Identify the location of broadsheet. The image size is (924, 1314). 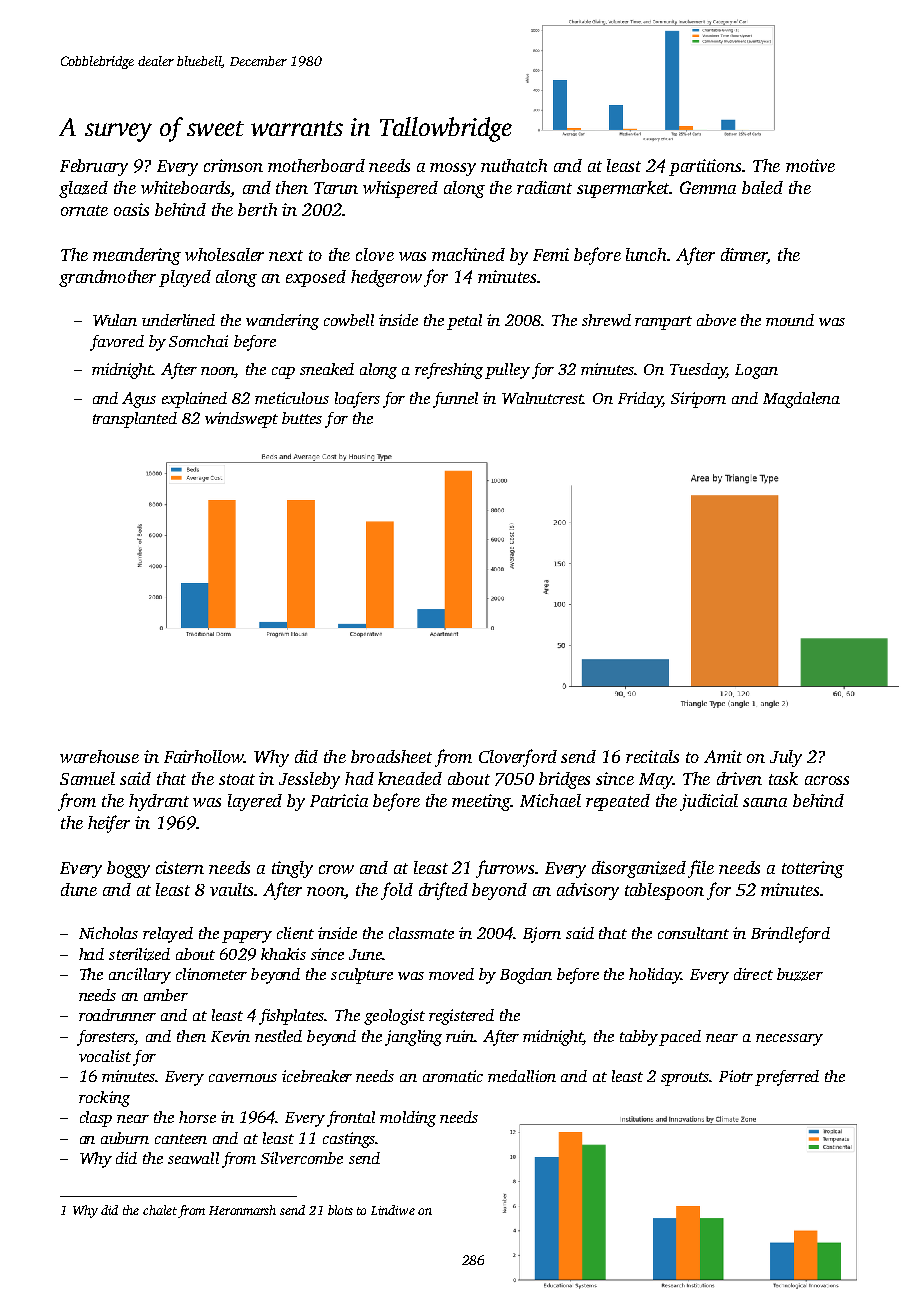
(391, 756).
